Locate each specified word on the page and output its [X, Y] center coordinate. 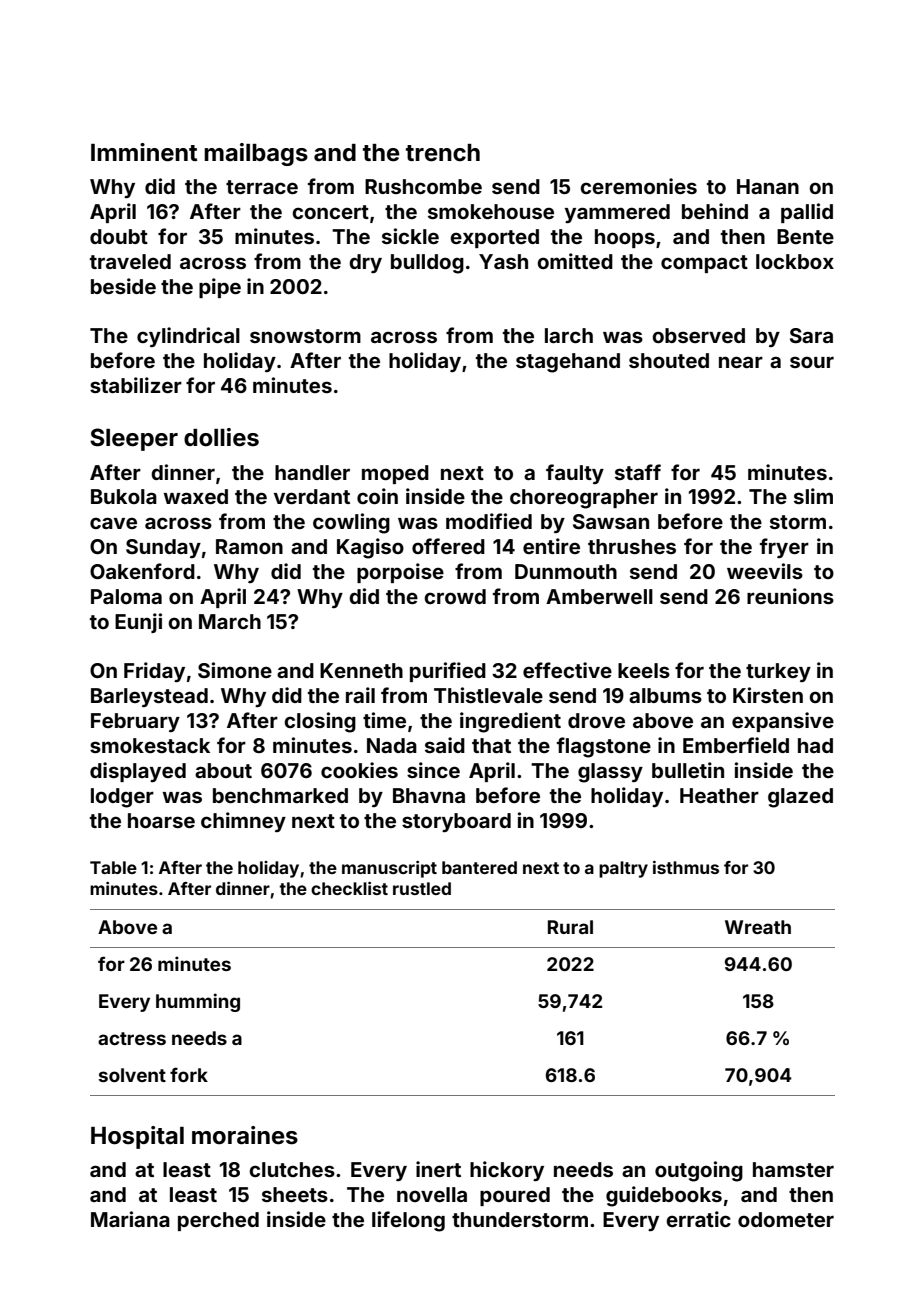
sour [812, 362]
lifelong [408, 1221]
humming [198, 1002]
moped [395, 474]
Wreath [758, 927]
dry [365, 263]
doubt [119, 236]
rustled [422, 888]
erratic [698, 1219]
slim [813, 496]
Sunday [163, 548]
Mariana [130, 1219]
